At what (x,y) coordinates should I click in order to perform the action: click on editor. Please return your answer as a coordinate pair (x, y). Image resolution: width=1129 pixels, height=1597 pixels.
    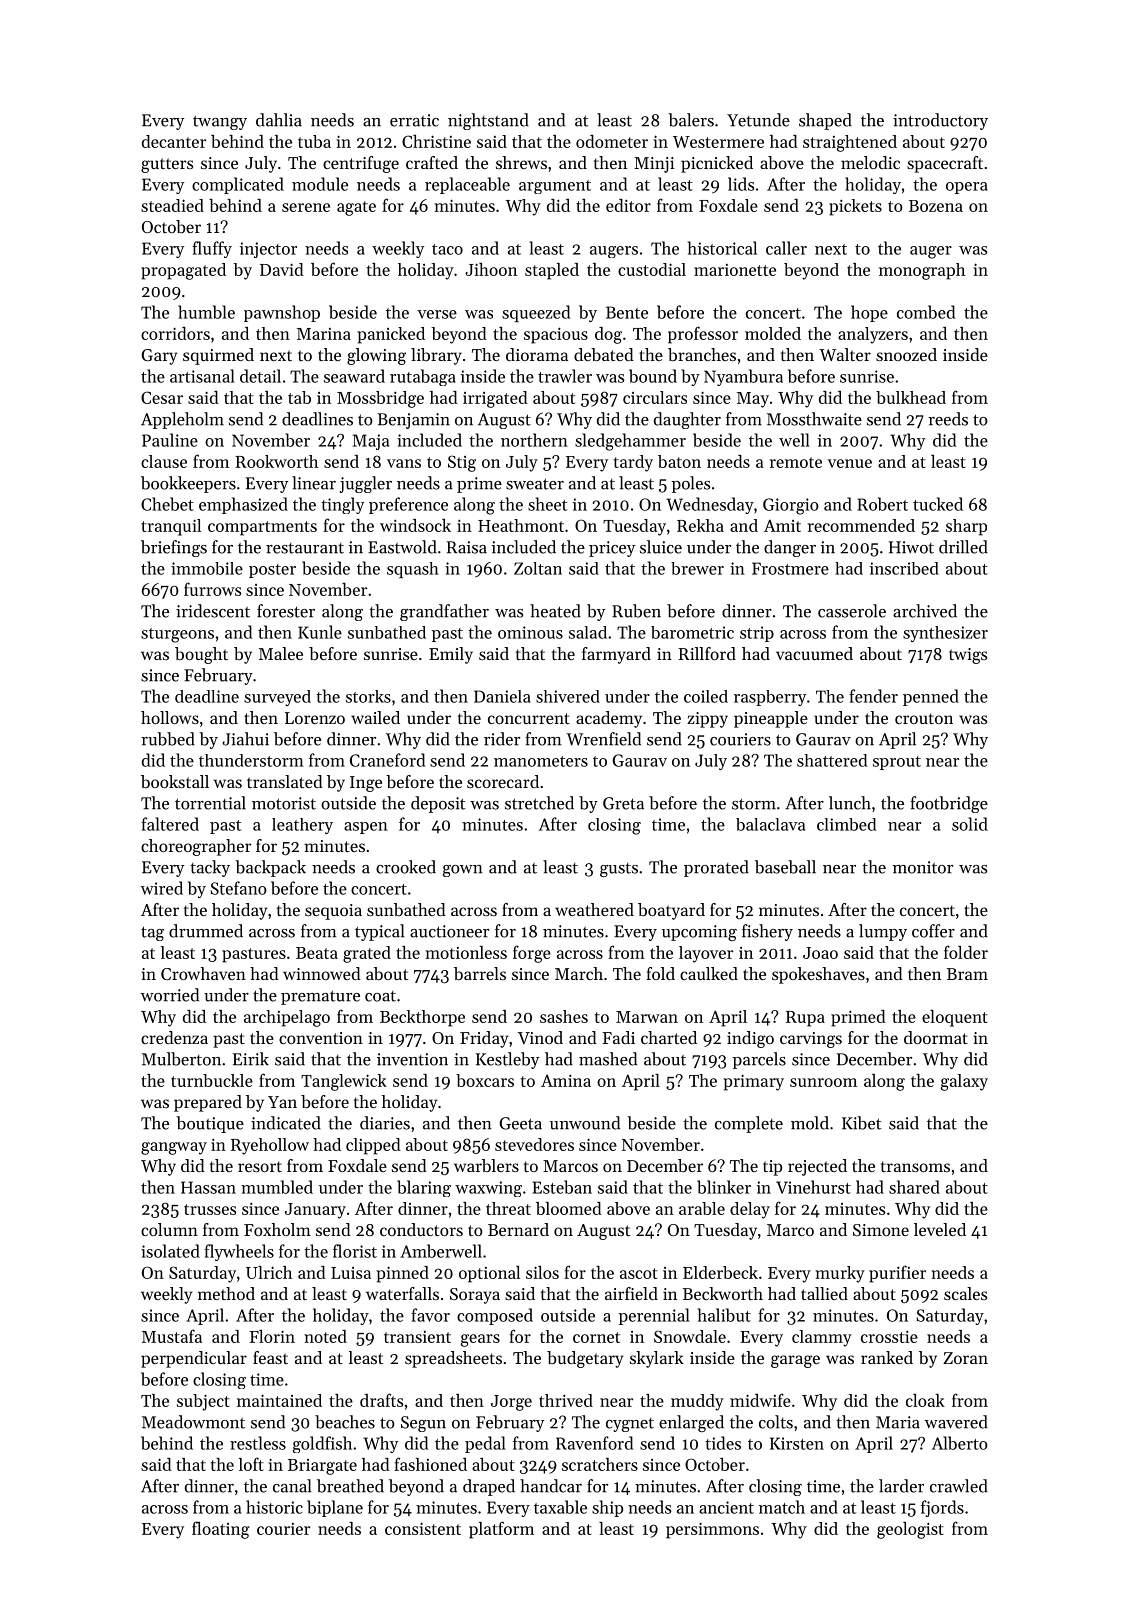
    Looking at the image, I should click on (628, 205).
